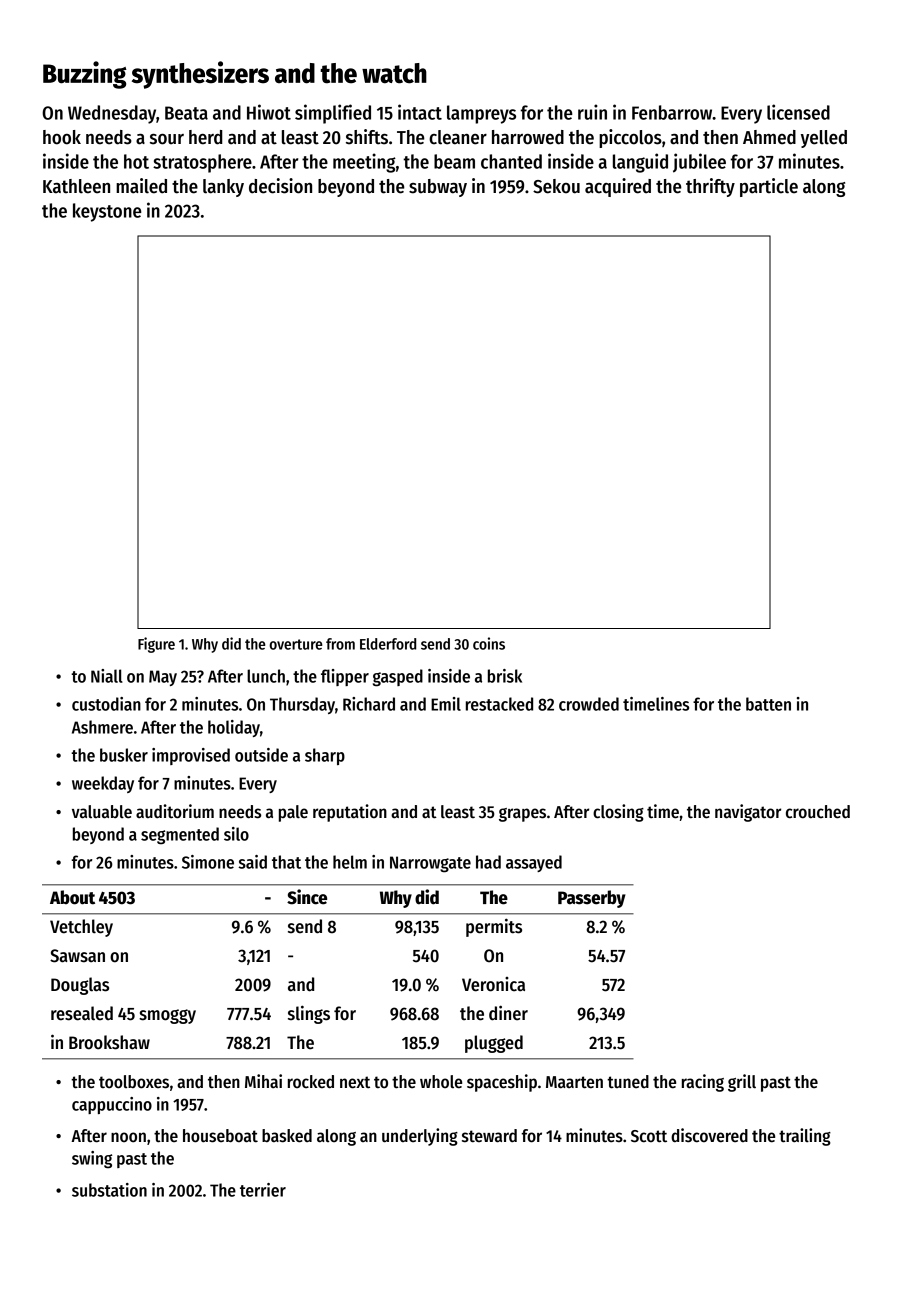  I want to click on chanted, so click(511, 161).
